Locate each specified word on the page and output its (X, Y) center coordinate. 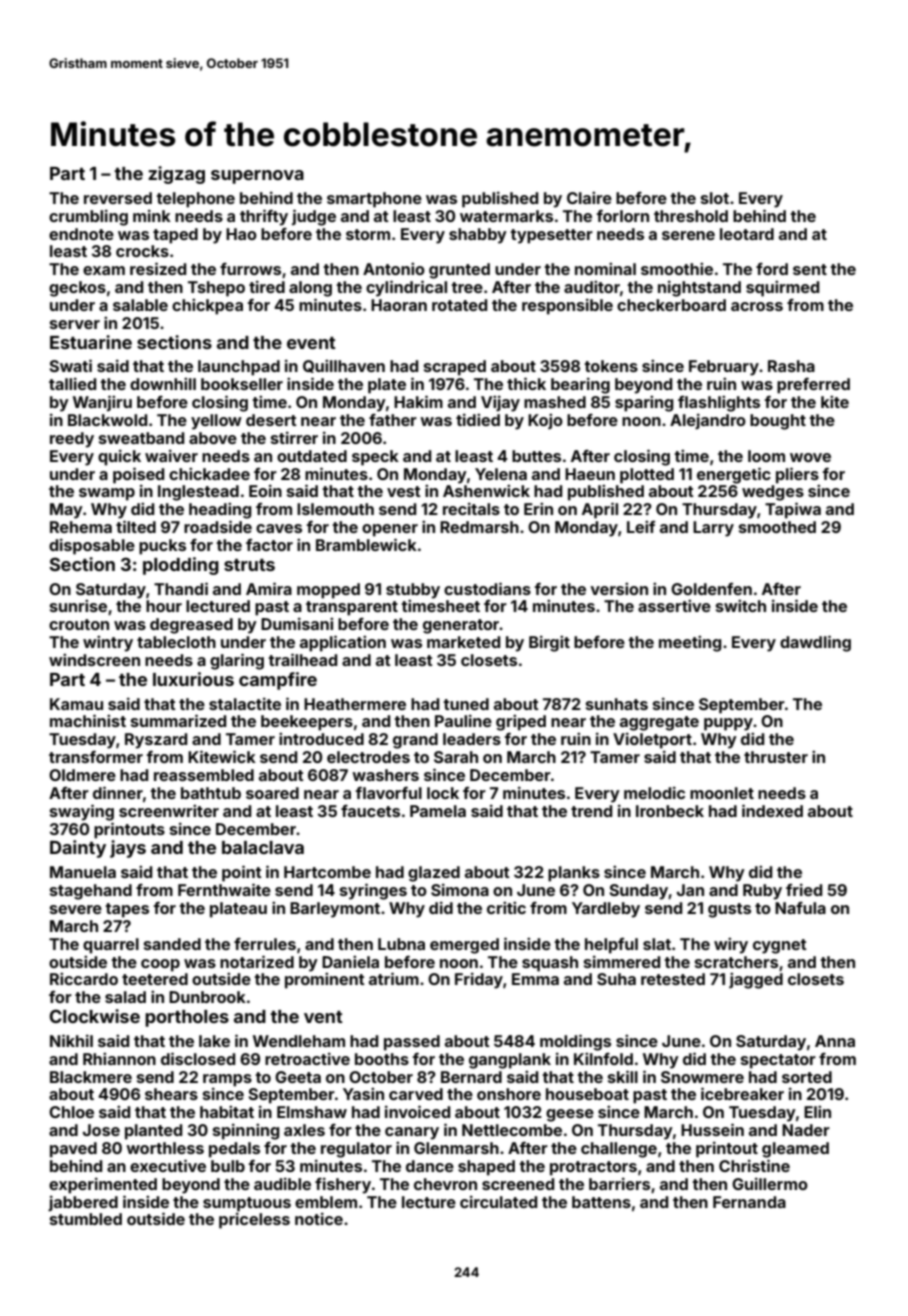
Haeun (590, 474)
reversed (118, 198)
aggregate (659, 723)
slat (657, 944)
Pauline (463, 720)
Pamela (438, 811)
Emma (535, 979)
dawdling (815, 643)
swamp (107, 494)
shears (171, 1094)
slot (715, 198)
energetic (734, 475)
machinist (88, 720)
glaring (237, 661)
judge (314, 217)
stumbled (86, 1219)
